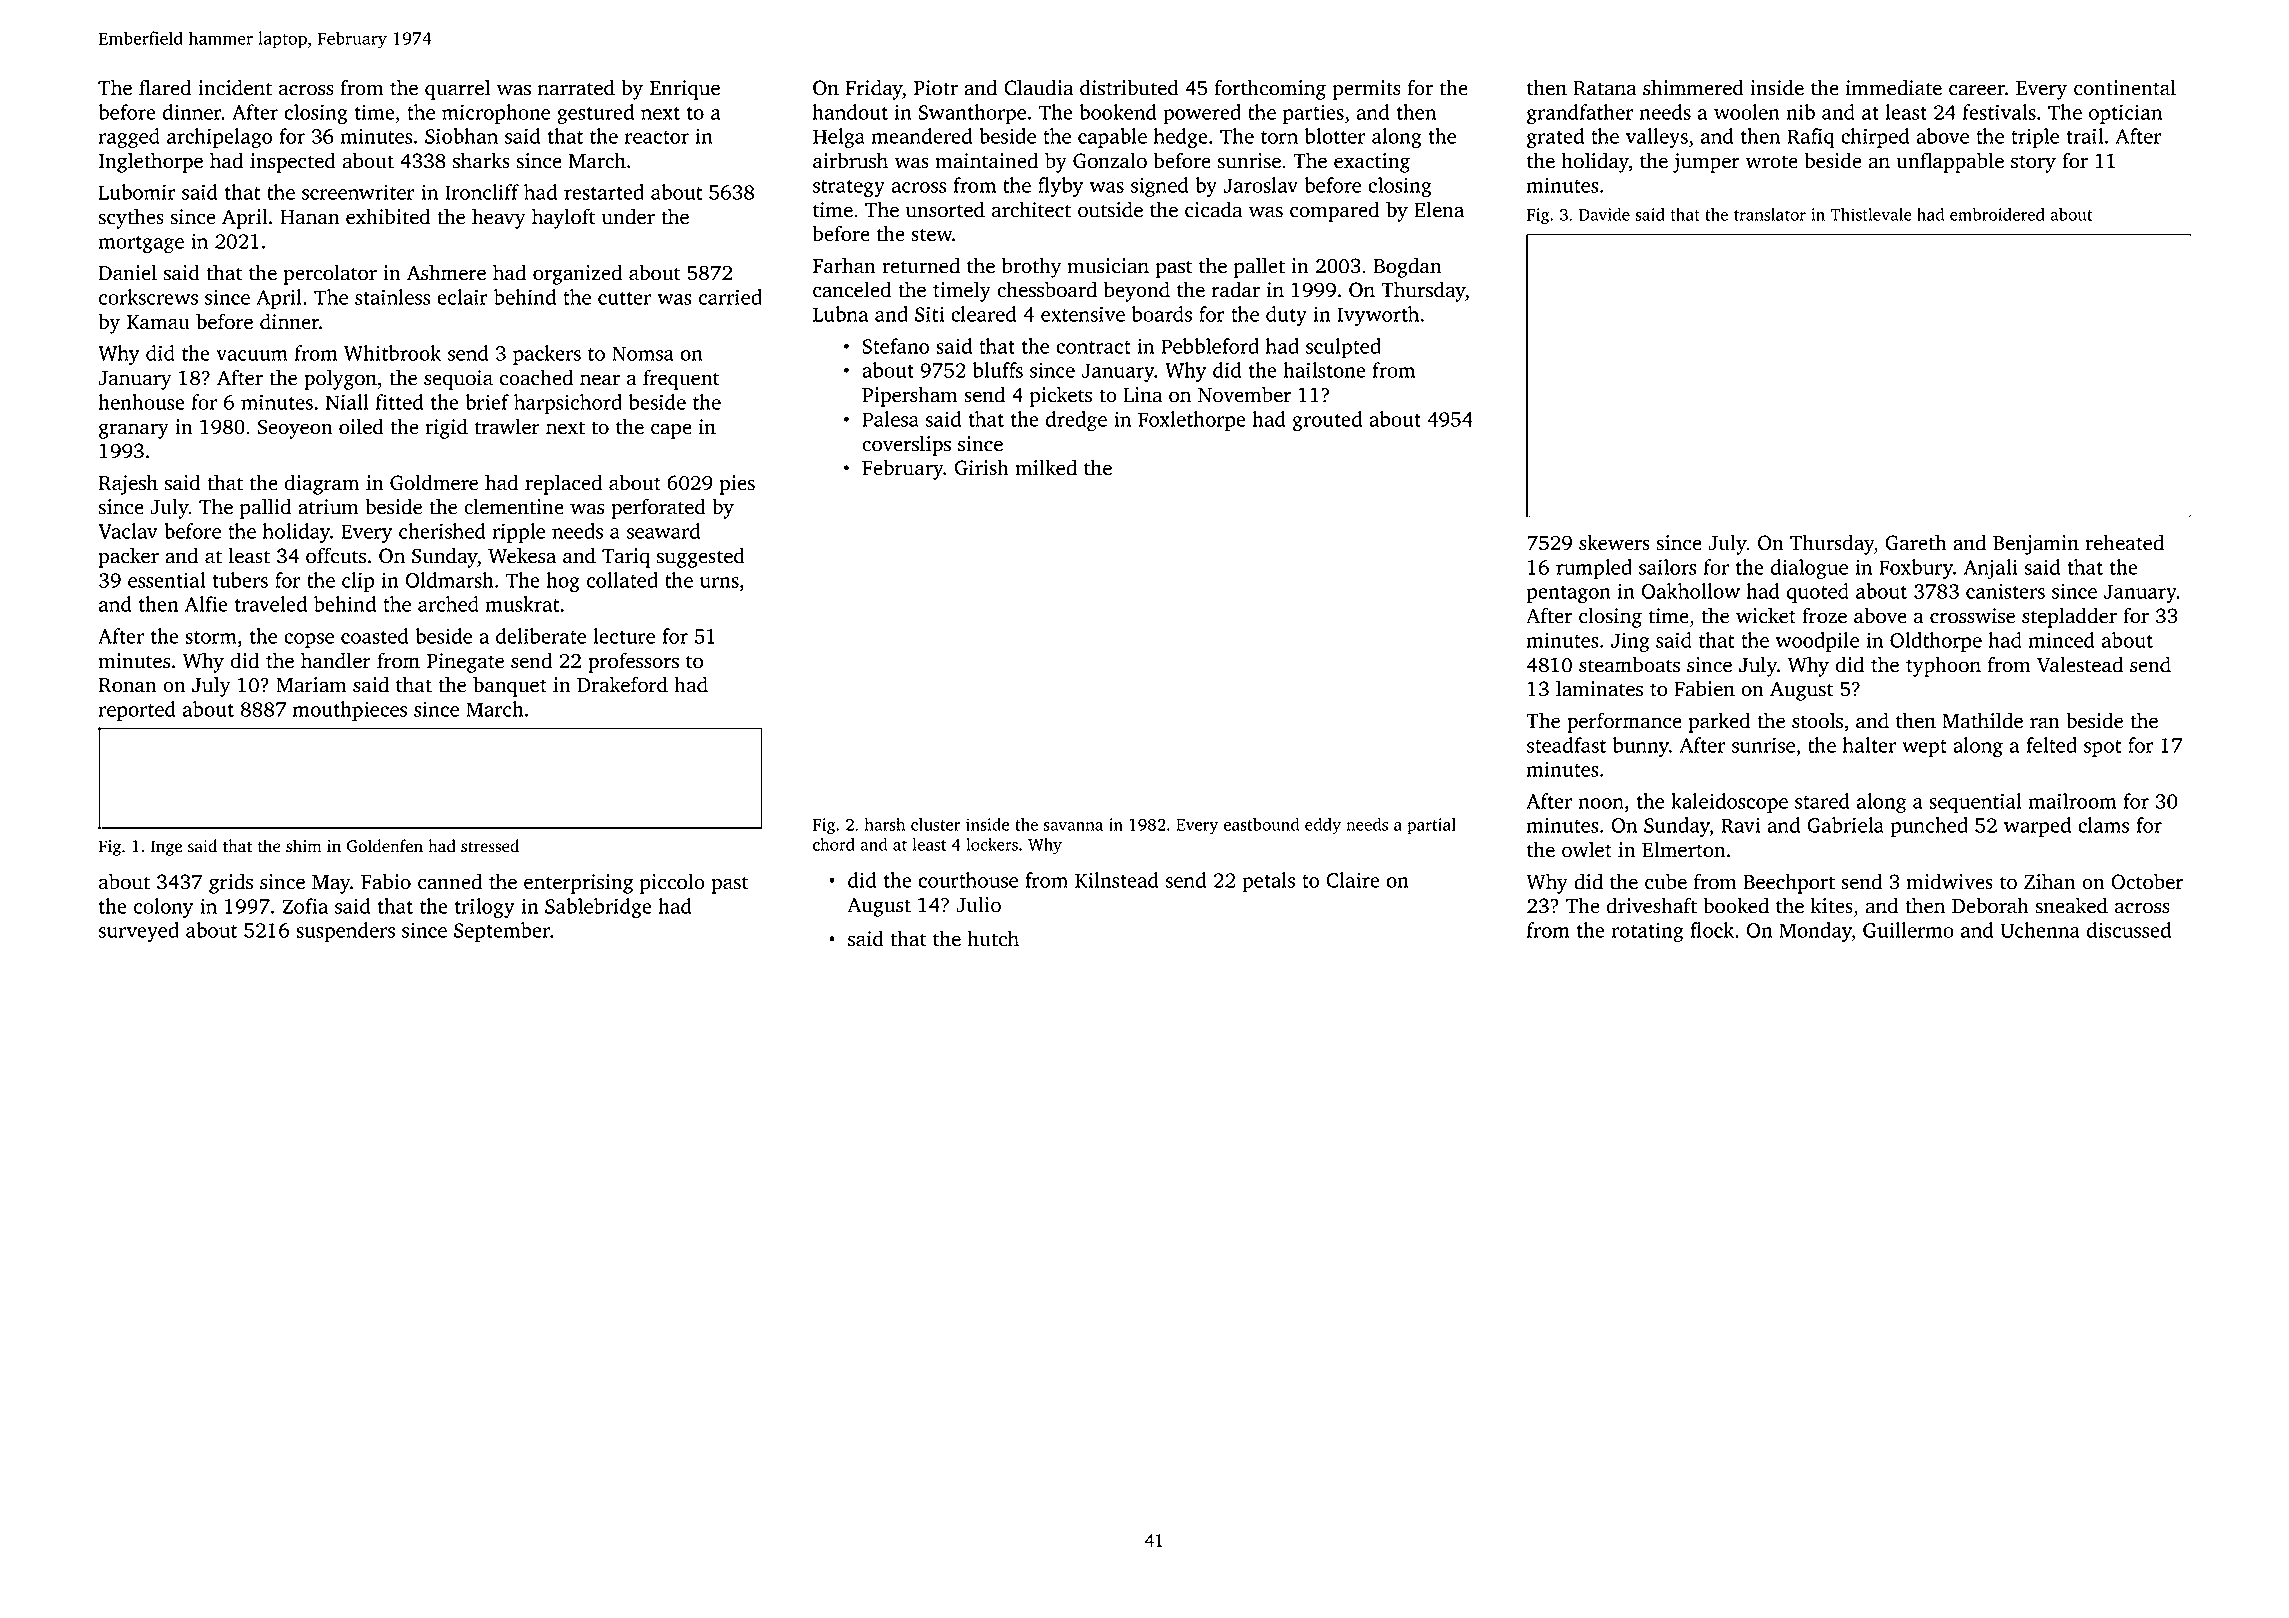  What do you see at coordinates (1800, 112) in the screenshot?
I see `nib` at bounding box center [1800, 112].
